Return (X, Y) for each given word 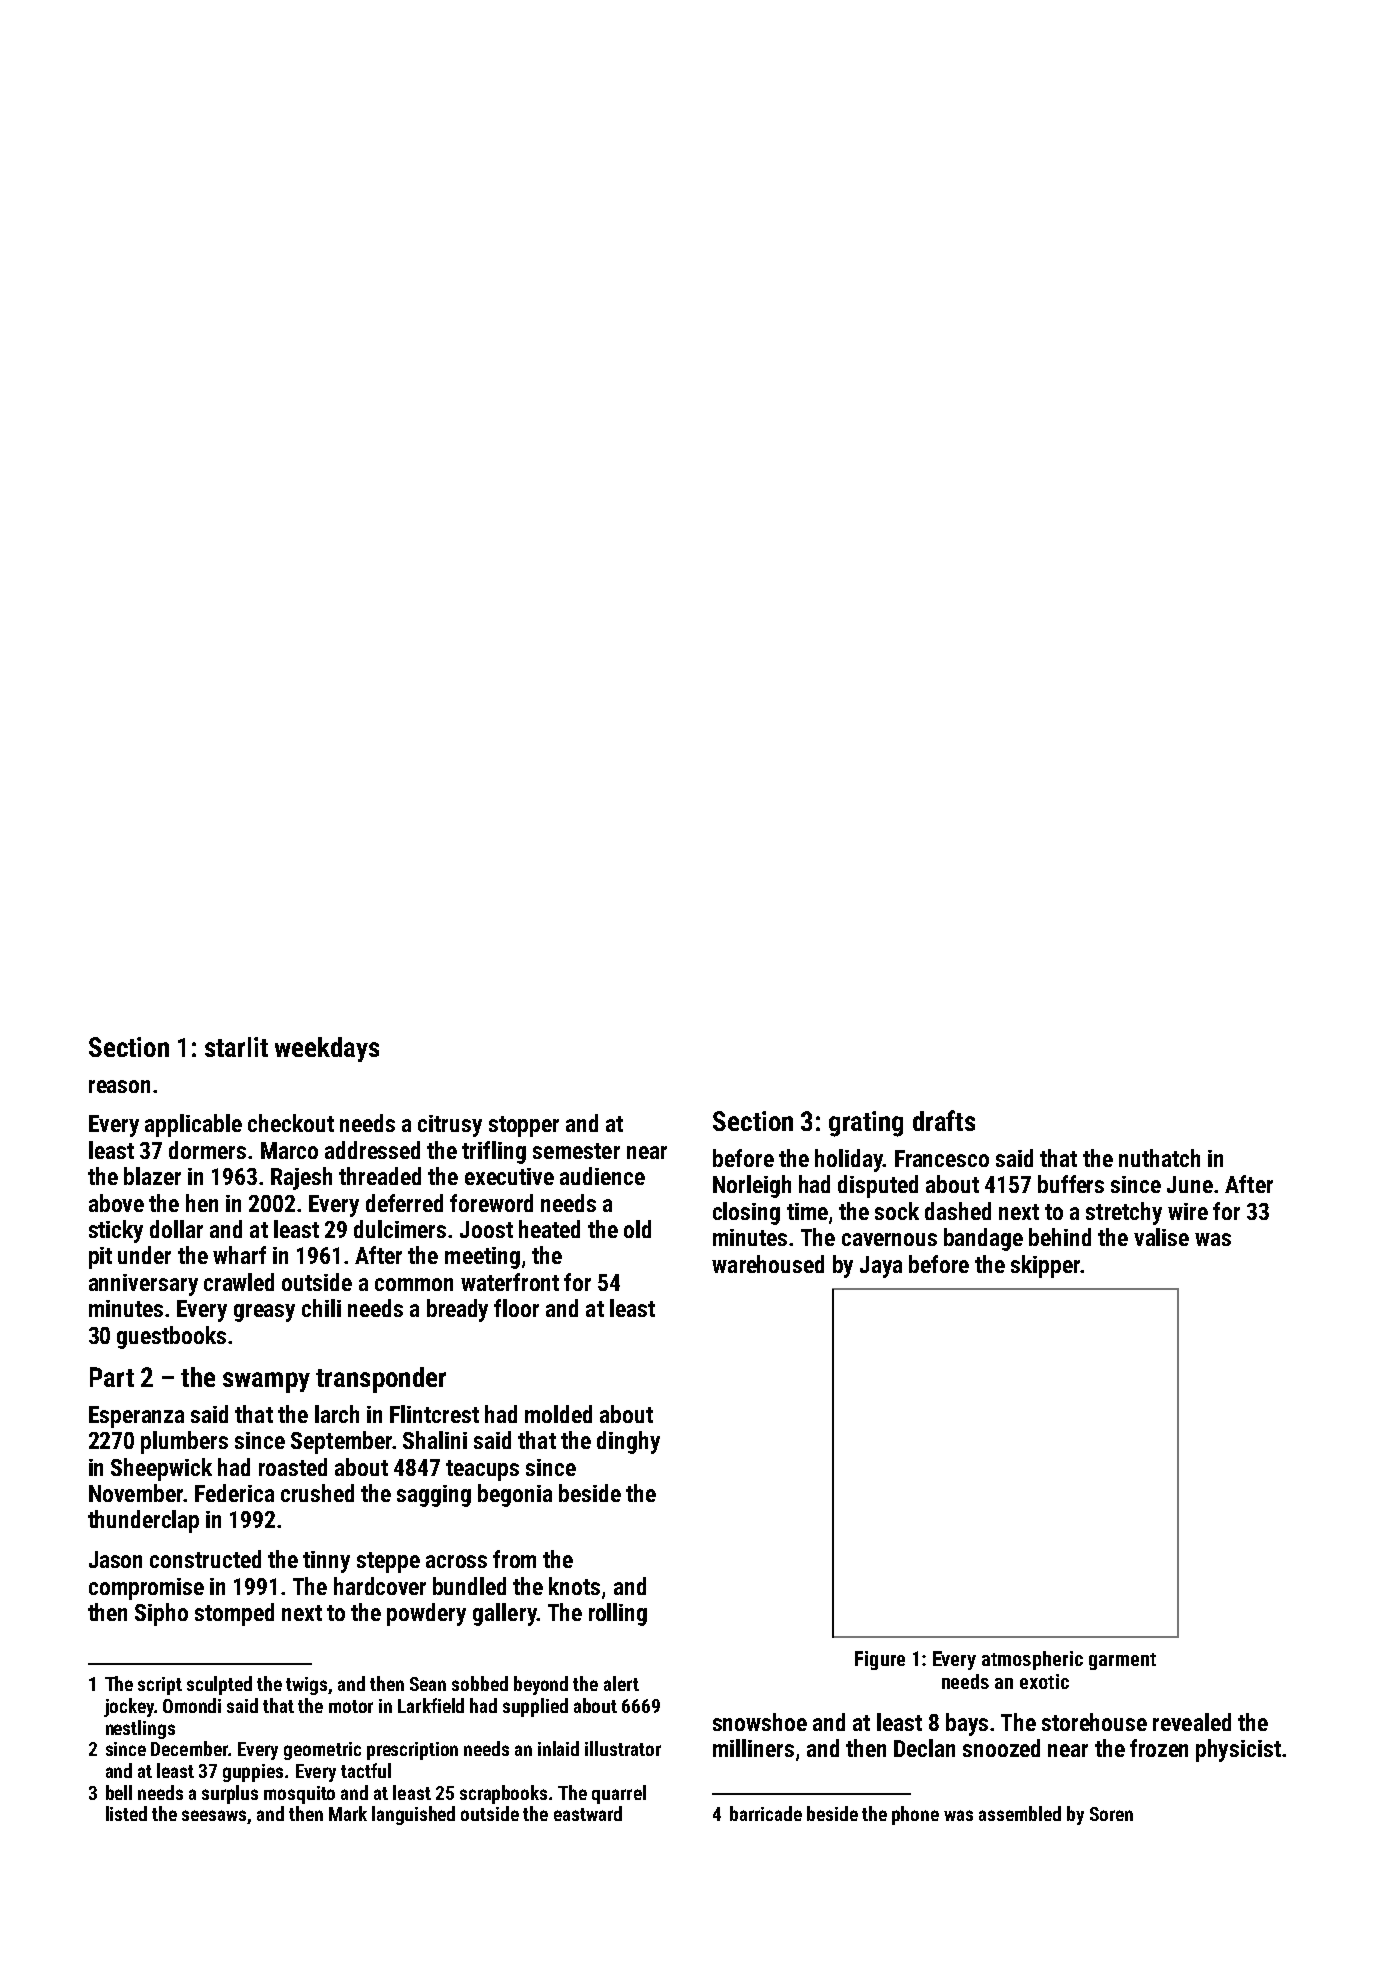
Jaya (881, 1267)
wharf (239, 1255)
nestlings (140, 1729)
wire (1188, 1211)
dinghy (628, 1442)
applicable (193, 1125)
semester (576, 1151)
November (136, 1493)
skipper (1046, 1266)
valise (1161, 1237)
